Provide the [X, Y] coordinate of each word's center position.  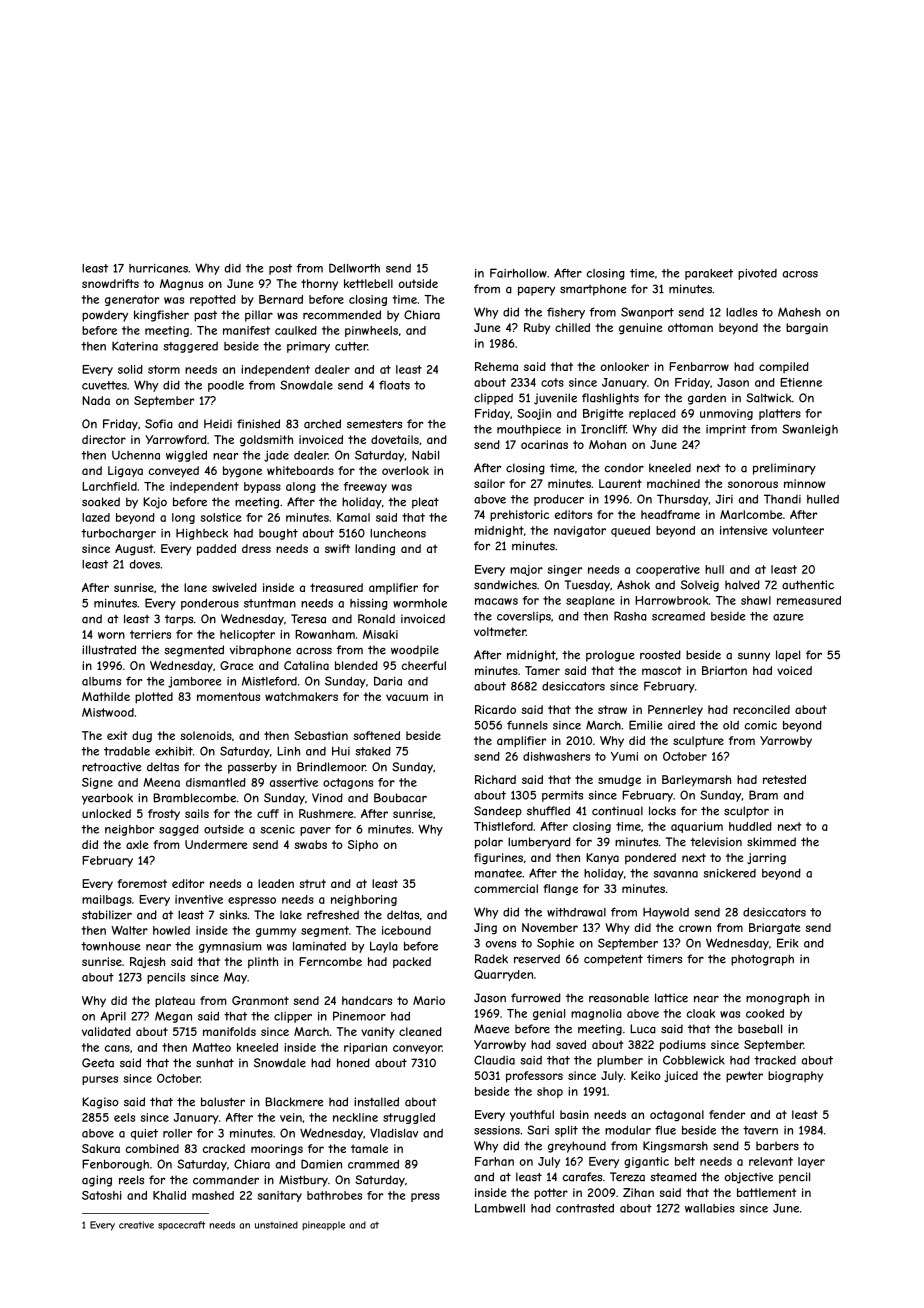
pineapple [323, 1226]
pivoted [757, 274]
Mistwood [108, 712]
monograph [777, 999]
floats [394, 385]
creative [136, 1225]
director [104, 439]
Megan [173, 1017]
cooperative [668, 570]
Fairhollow [518, 273]
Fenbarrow [699, 366]
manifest [246, 330]
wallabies [710, 1208]
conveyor [417, 1049]
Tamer [542, 670]
